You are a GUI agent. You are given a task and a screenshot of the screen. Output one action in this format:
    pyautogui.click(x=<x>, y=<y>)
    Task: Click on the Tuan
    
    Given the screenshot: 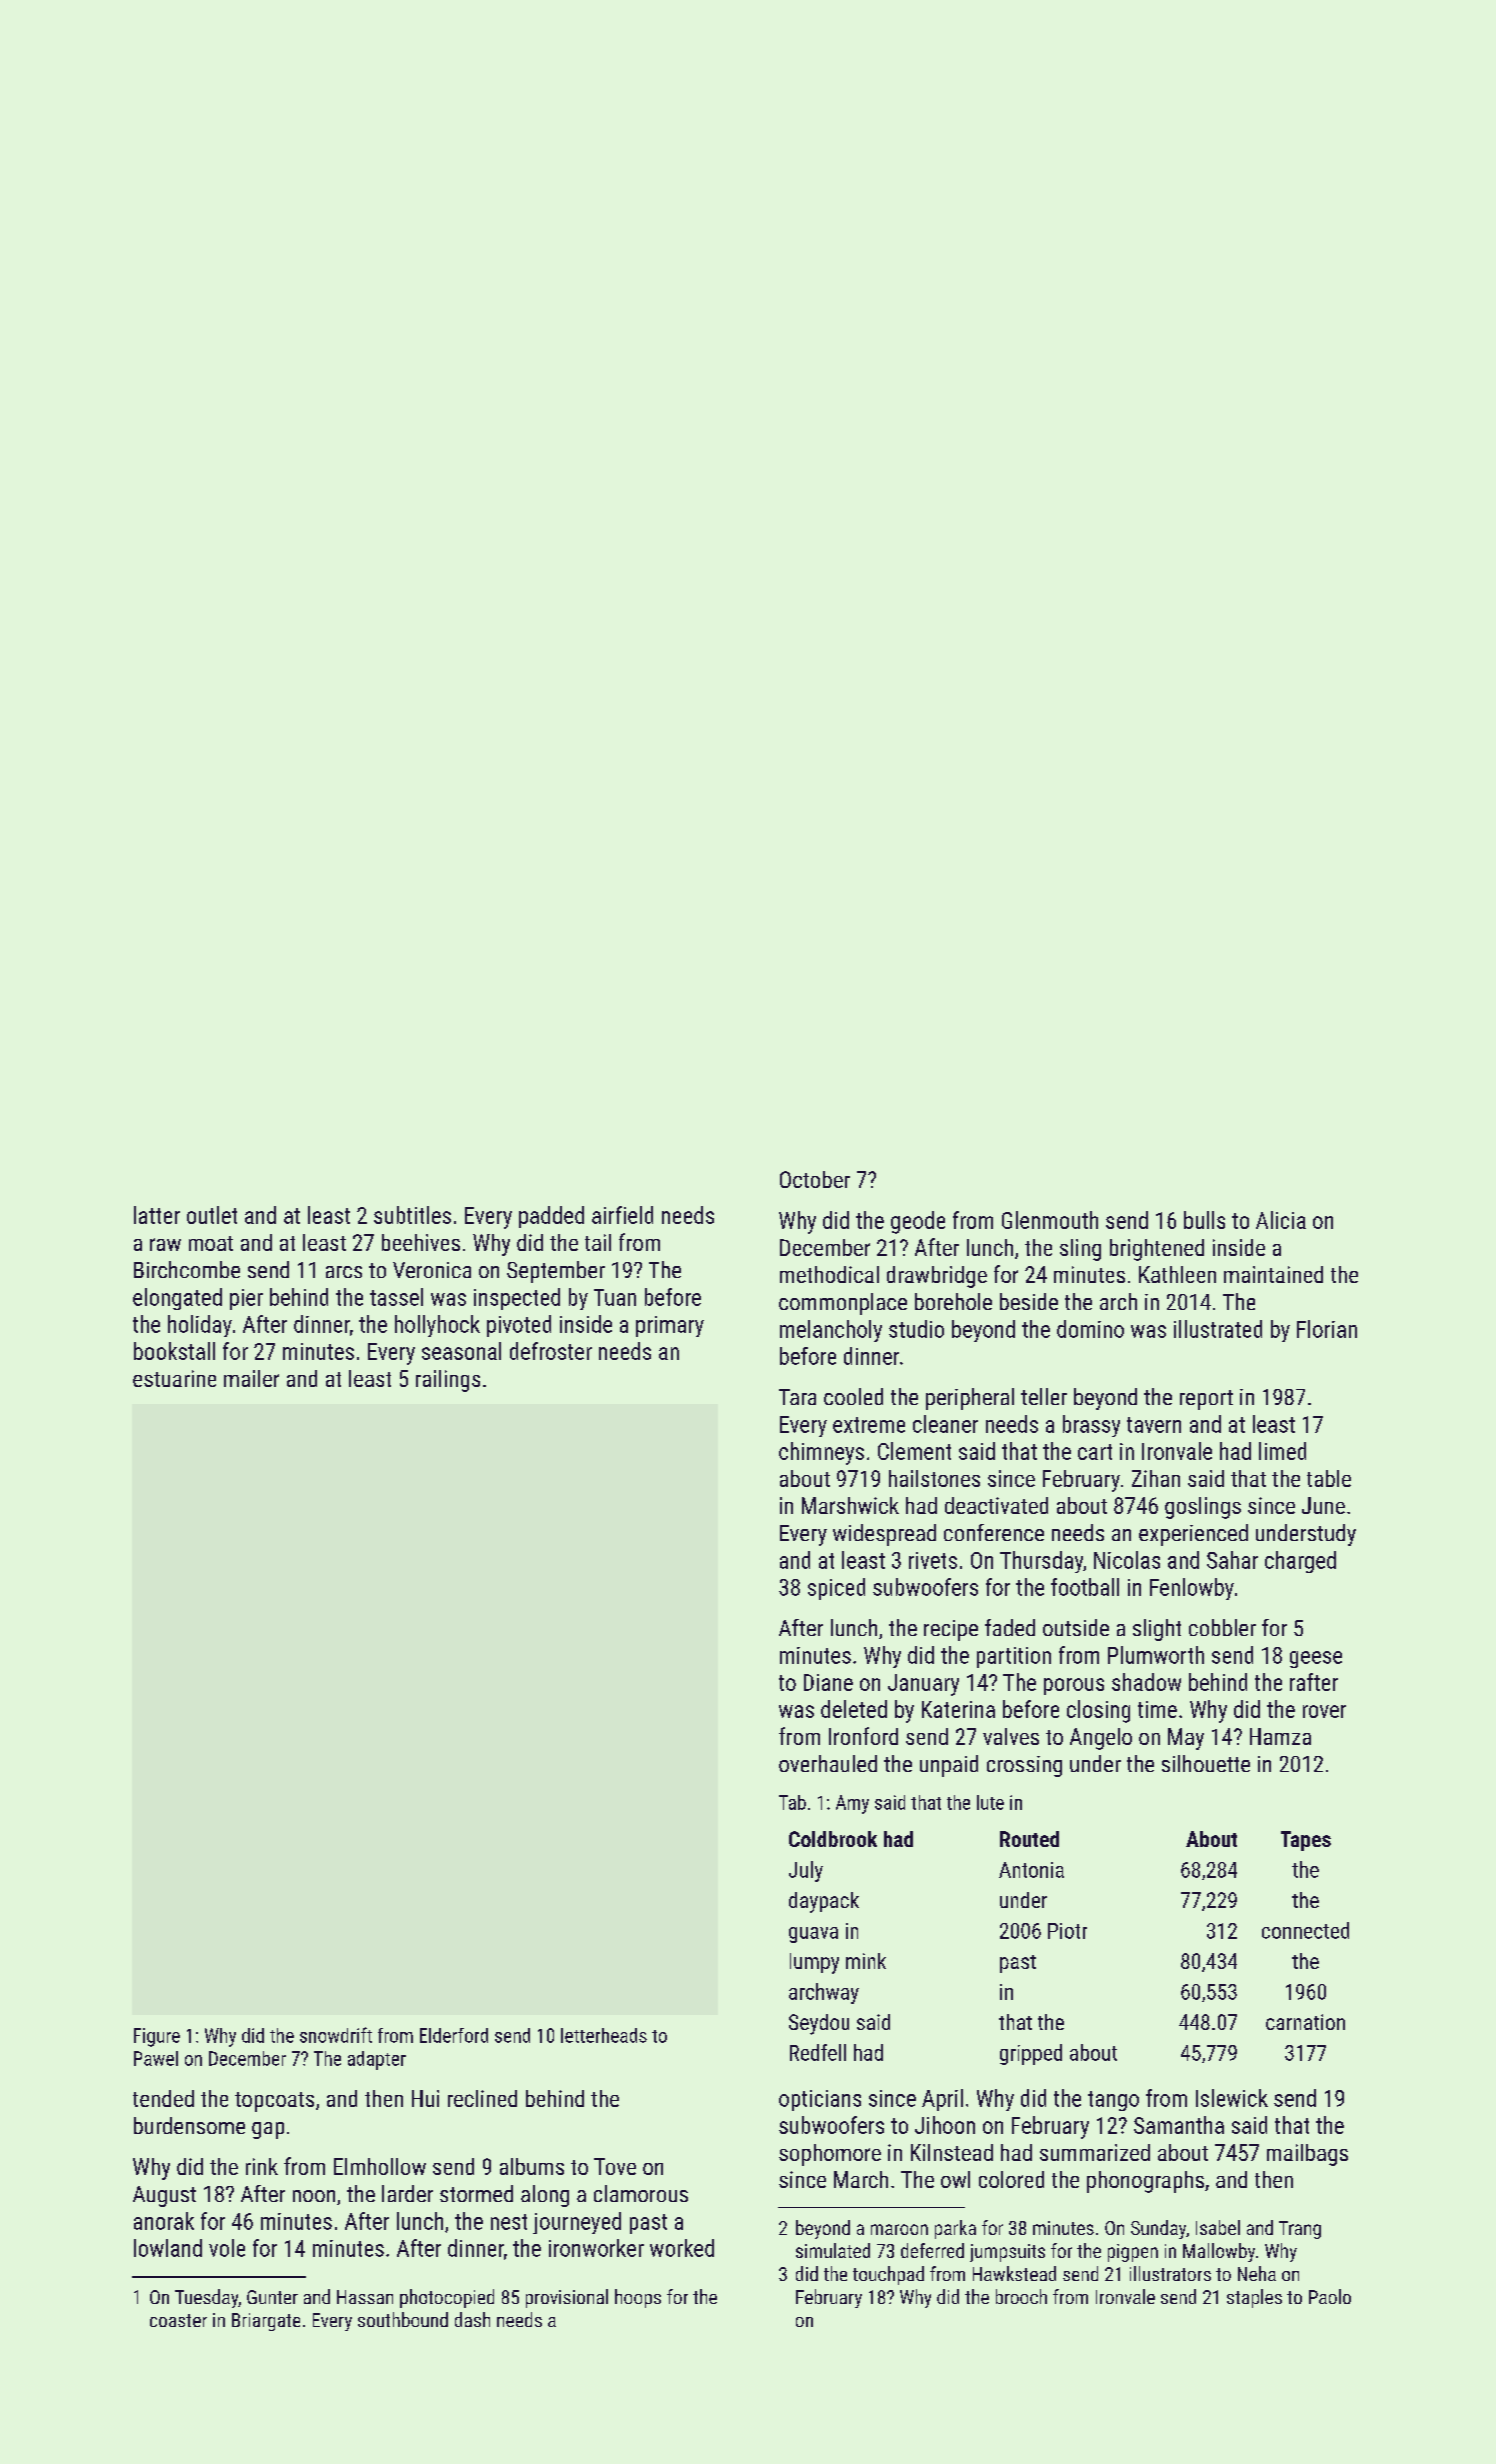 What is the action you would take?
    pyautogui.click(x=615, y=1297)
